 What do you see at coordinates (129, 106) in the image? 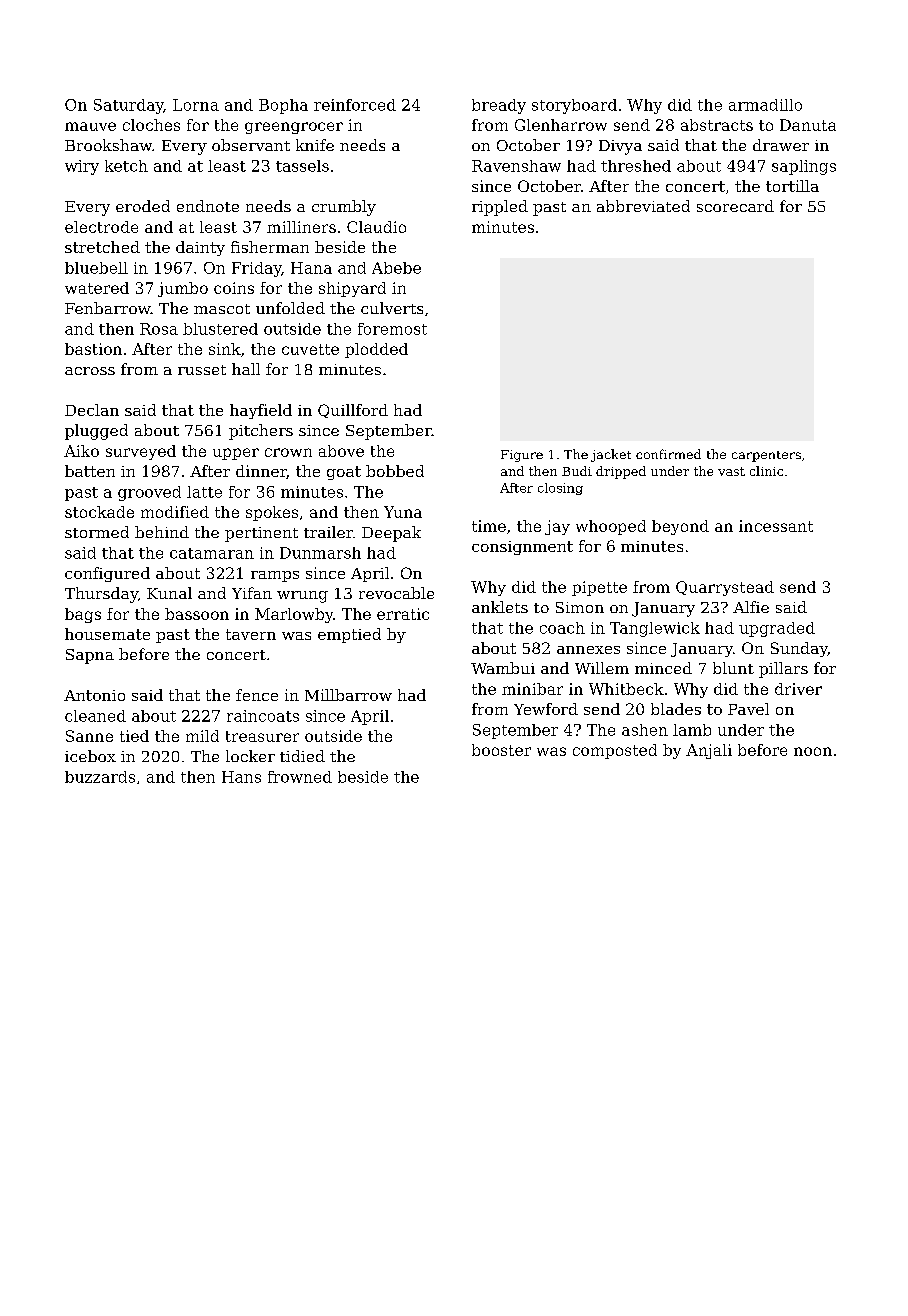
I see `Saturday` at bounding box center [129, 106].
